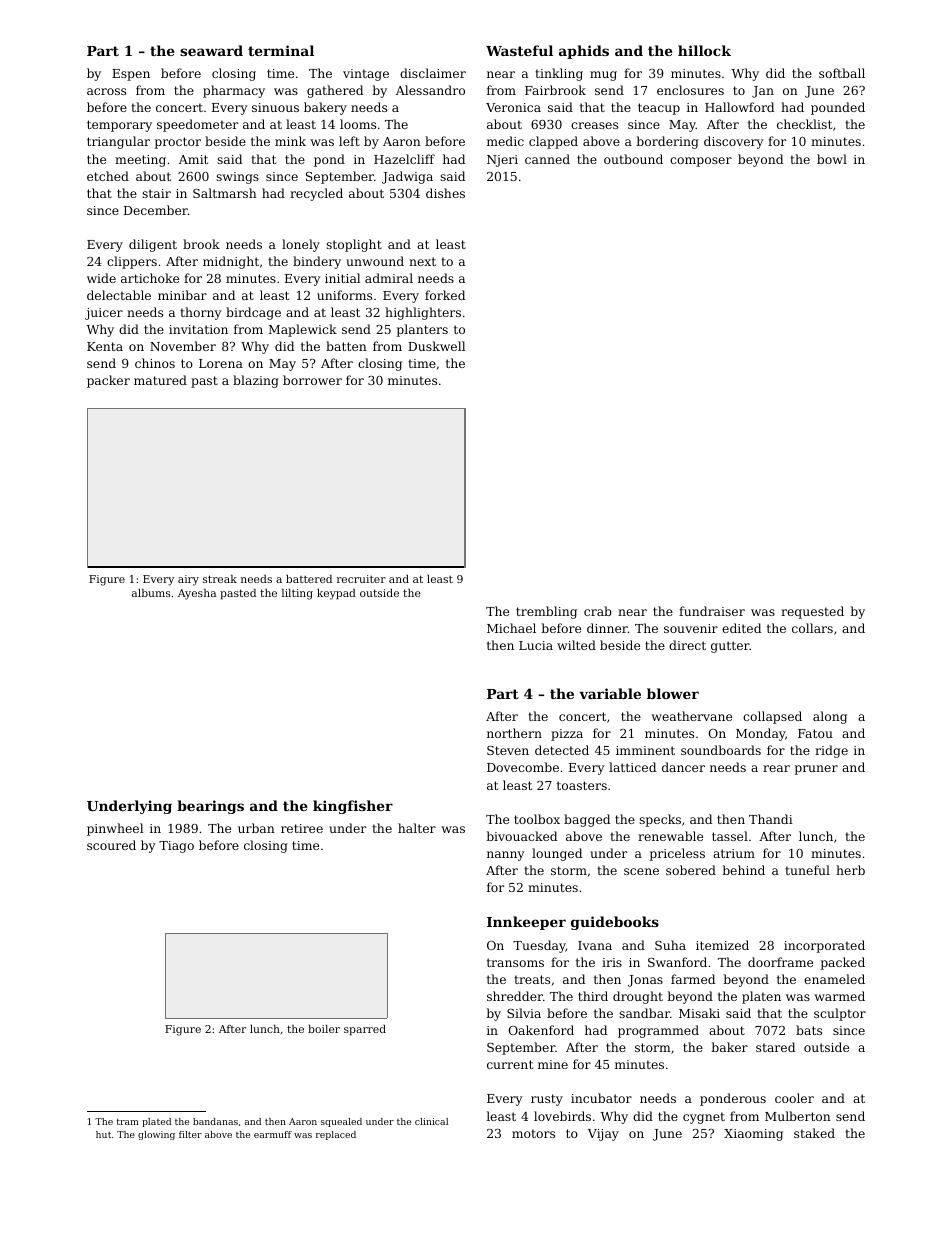 Image resolution: width=952 pixels, height=1233 pixels. Describe the element at coordinates (436, 346) in the screenshot. I see `Duskwell` at that location.
